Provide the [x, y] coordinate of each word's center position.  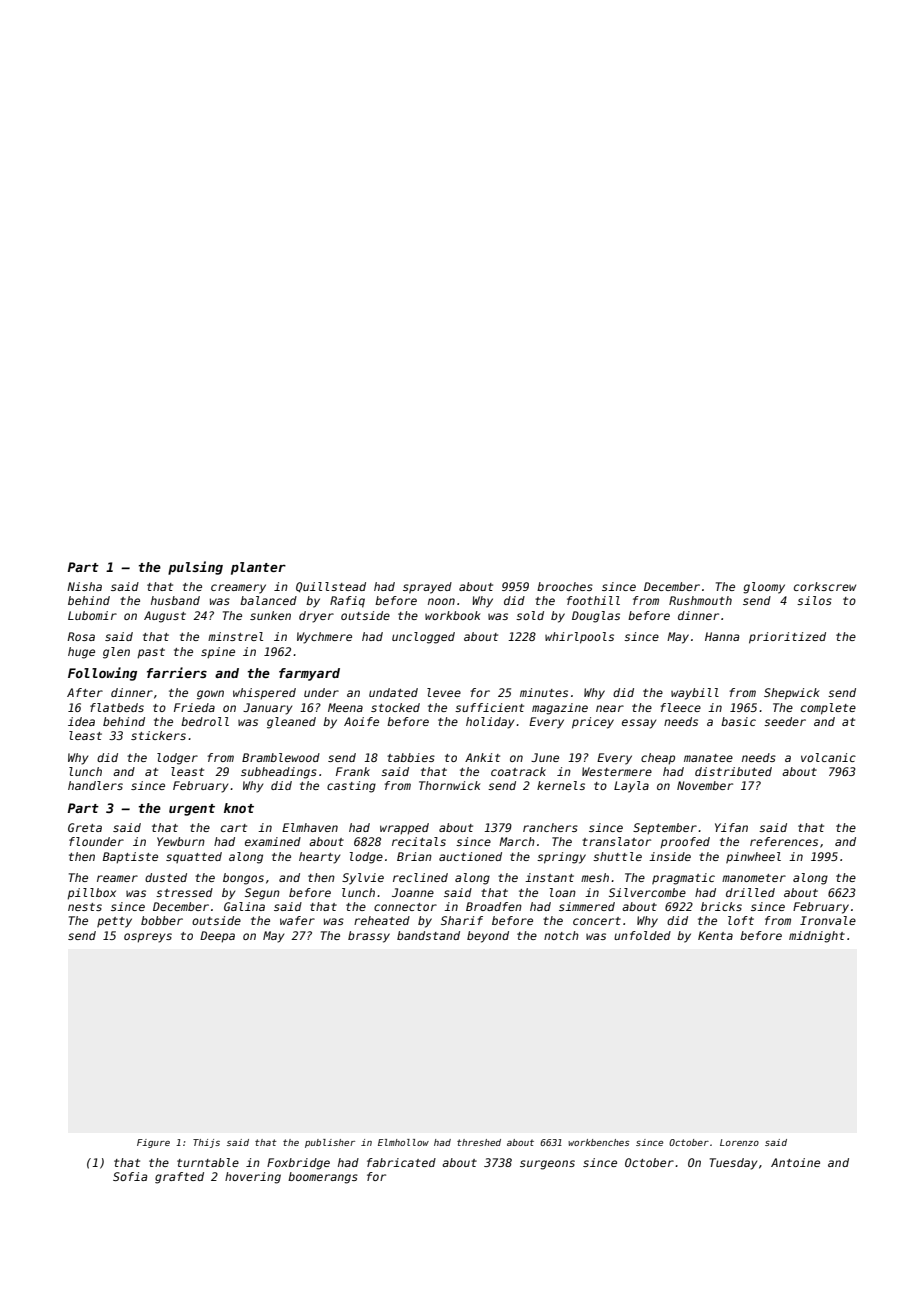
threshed [479, 1142]
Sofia [130, 1176]
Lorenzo [739, 1142]
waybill [695, 694]
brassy [369, 937]
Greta [85, 827]
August [165, 617]
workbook [453, 615]
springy [561, 858]
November [705, 785]
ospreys [148, 938]
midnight [817, 937]
